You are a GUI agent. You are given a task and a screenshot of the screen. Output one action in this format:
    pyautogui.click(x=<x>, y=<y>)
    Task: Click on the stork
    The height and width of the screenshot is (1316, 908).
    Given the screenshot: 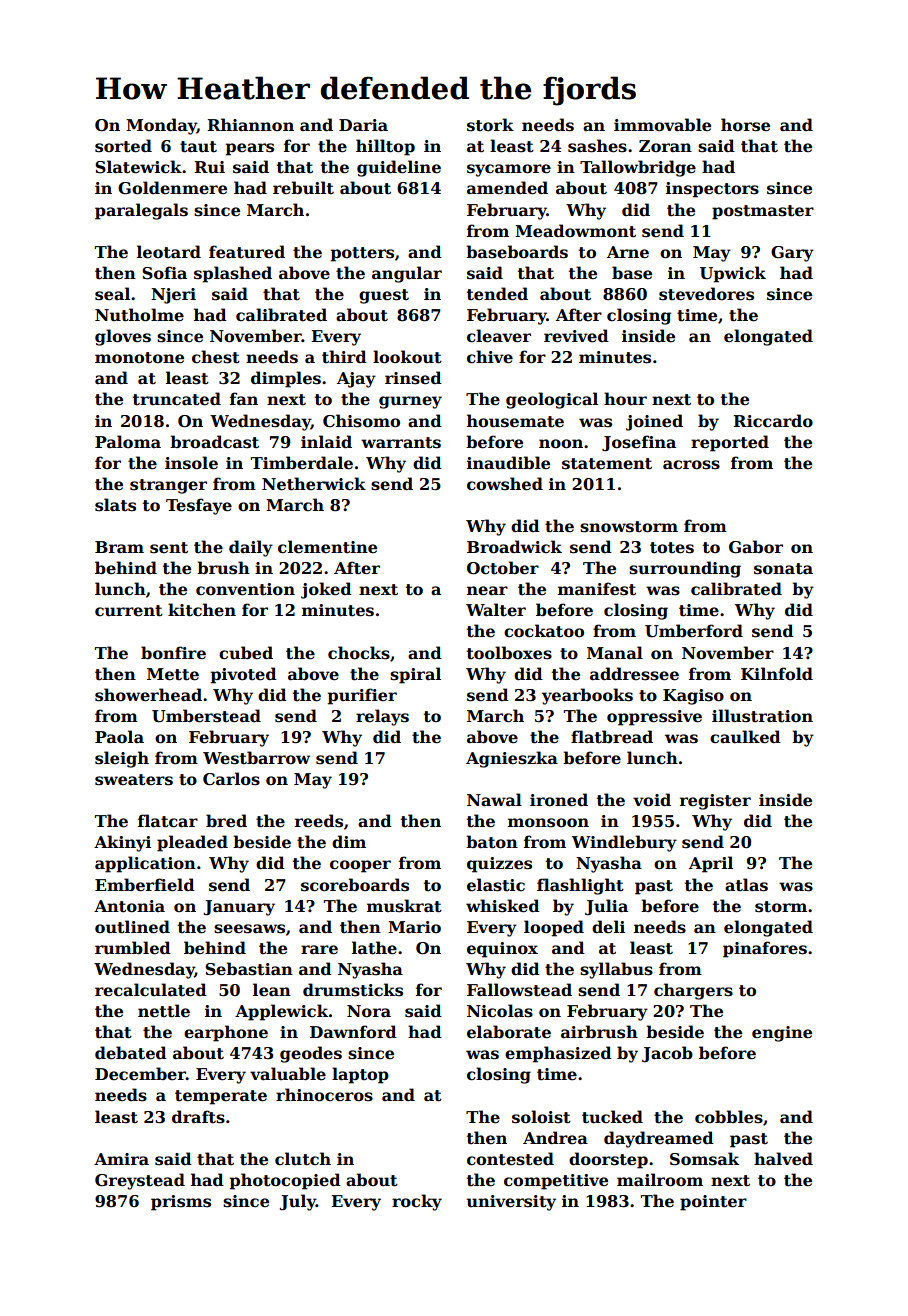 What is the action you would take?
    pyautogui.click(x=490, y=125)
